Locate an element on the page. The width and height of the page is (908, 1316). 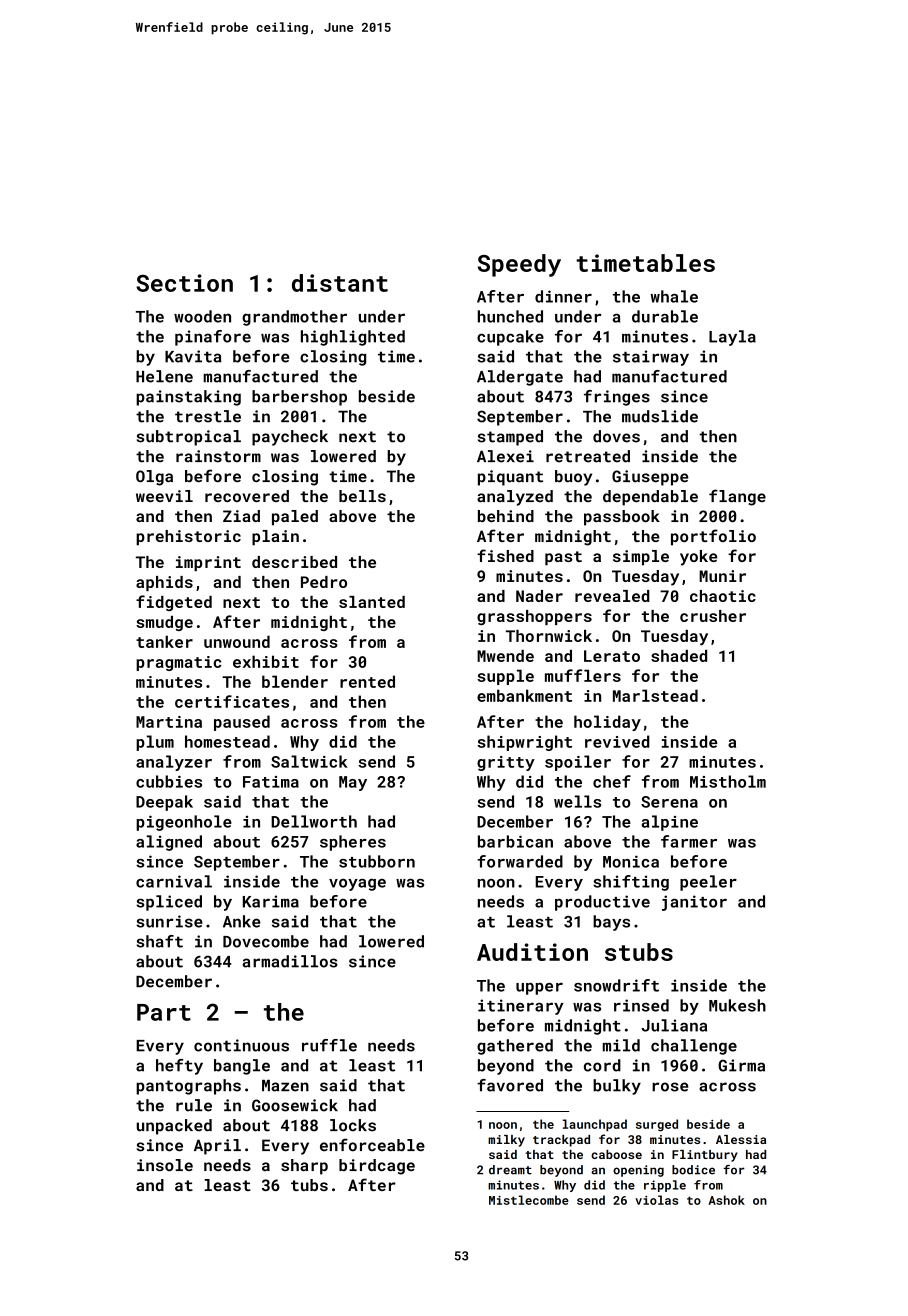
bells is located at coordinates (362, 496).
